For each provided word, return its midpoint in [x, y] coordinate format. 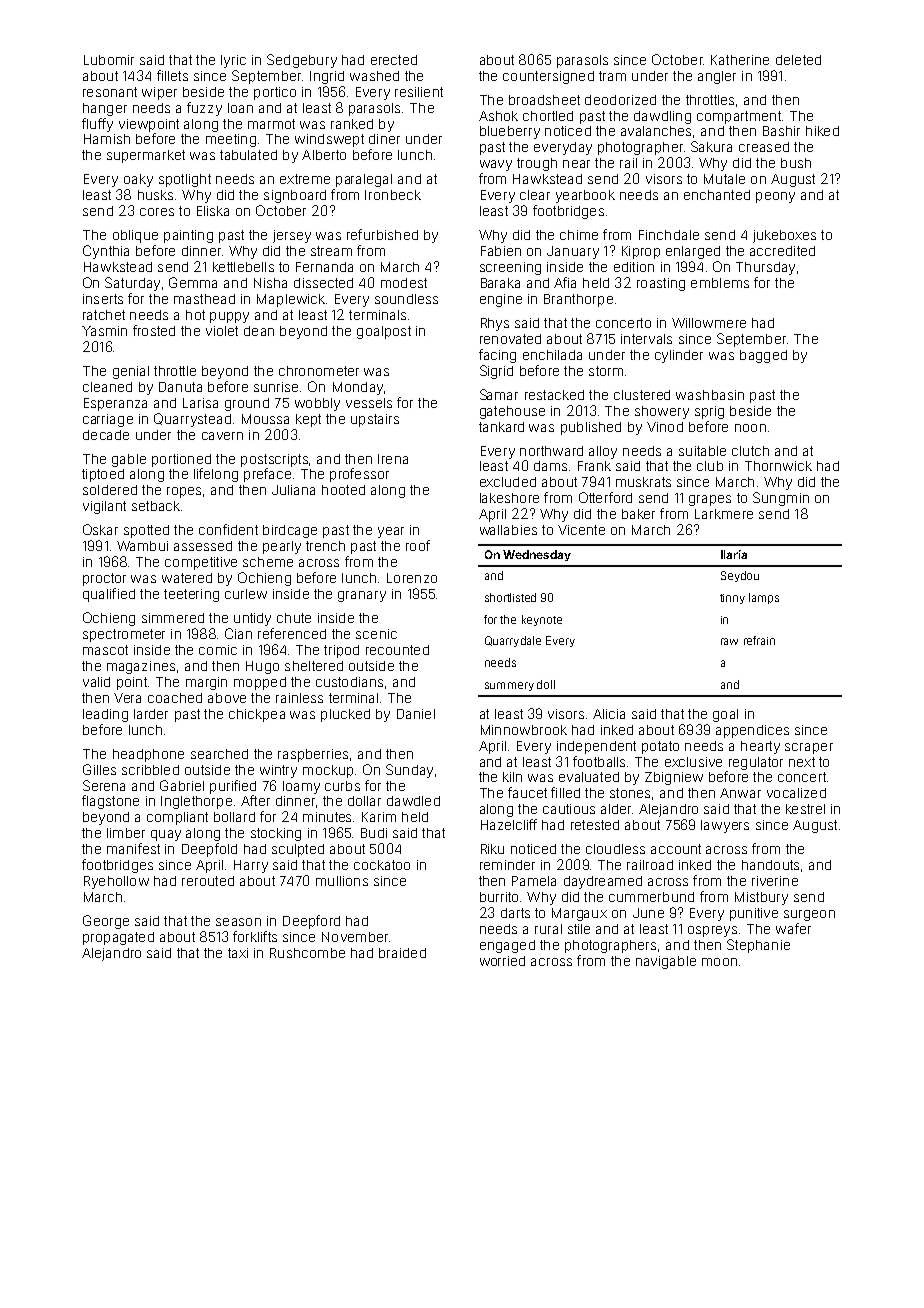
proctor [104, 579]
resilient [419, 92]
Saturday [132, 284]
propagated [118, 938]
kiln [512, 777]
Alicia [609, 714]
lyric [233, 61]
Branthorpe [578, 300]
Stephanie [758, 946]
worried [502, 961]
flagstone [110, 802]
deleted [798, 60]
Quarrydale [513, 641]
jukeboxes [784, 236]
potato [660, 747]
